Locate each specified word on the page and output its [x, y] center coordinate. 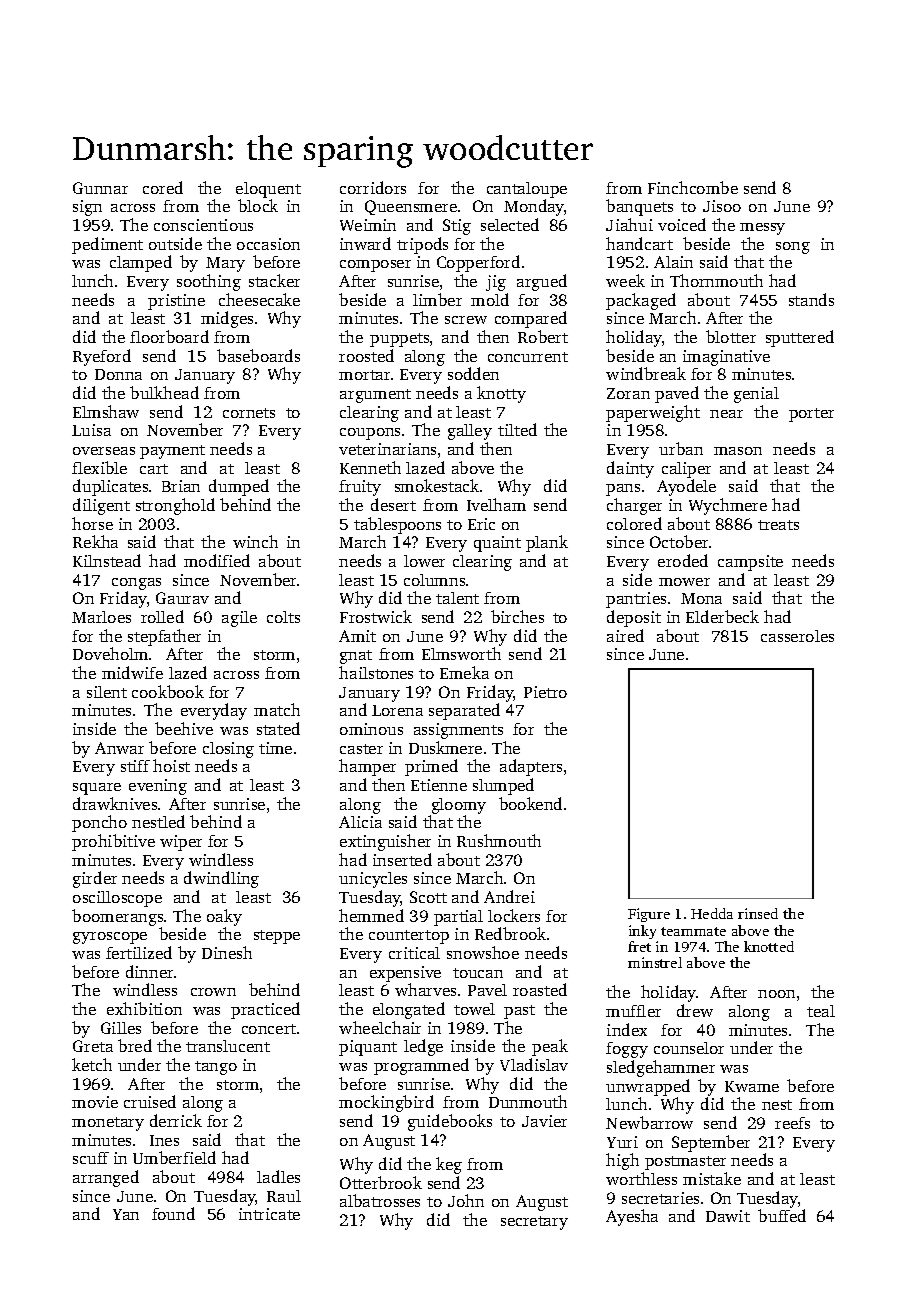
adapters [531, 767]
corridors [373, 187]
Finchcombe [693, 187]
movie [95, 1102]
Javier [544, 1121]
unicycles [373, 880]
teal [821, 1011]
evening [158, 787]
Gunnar [100, 188]
